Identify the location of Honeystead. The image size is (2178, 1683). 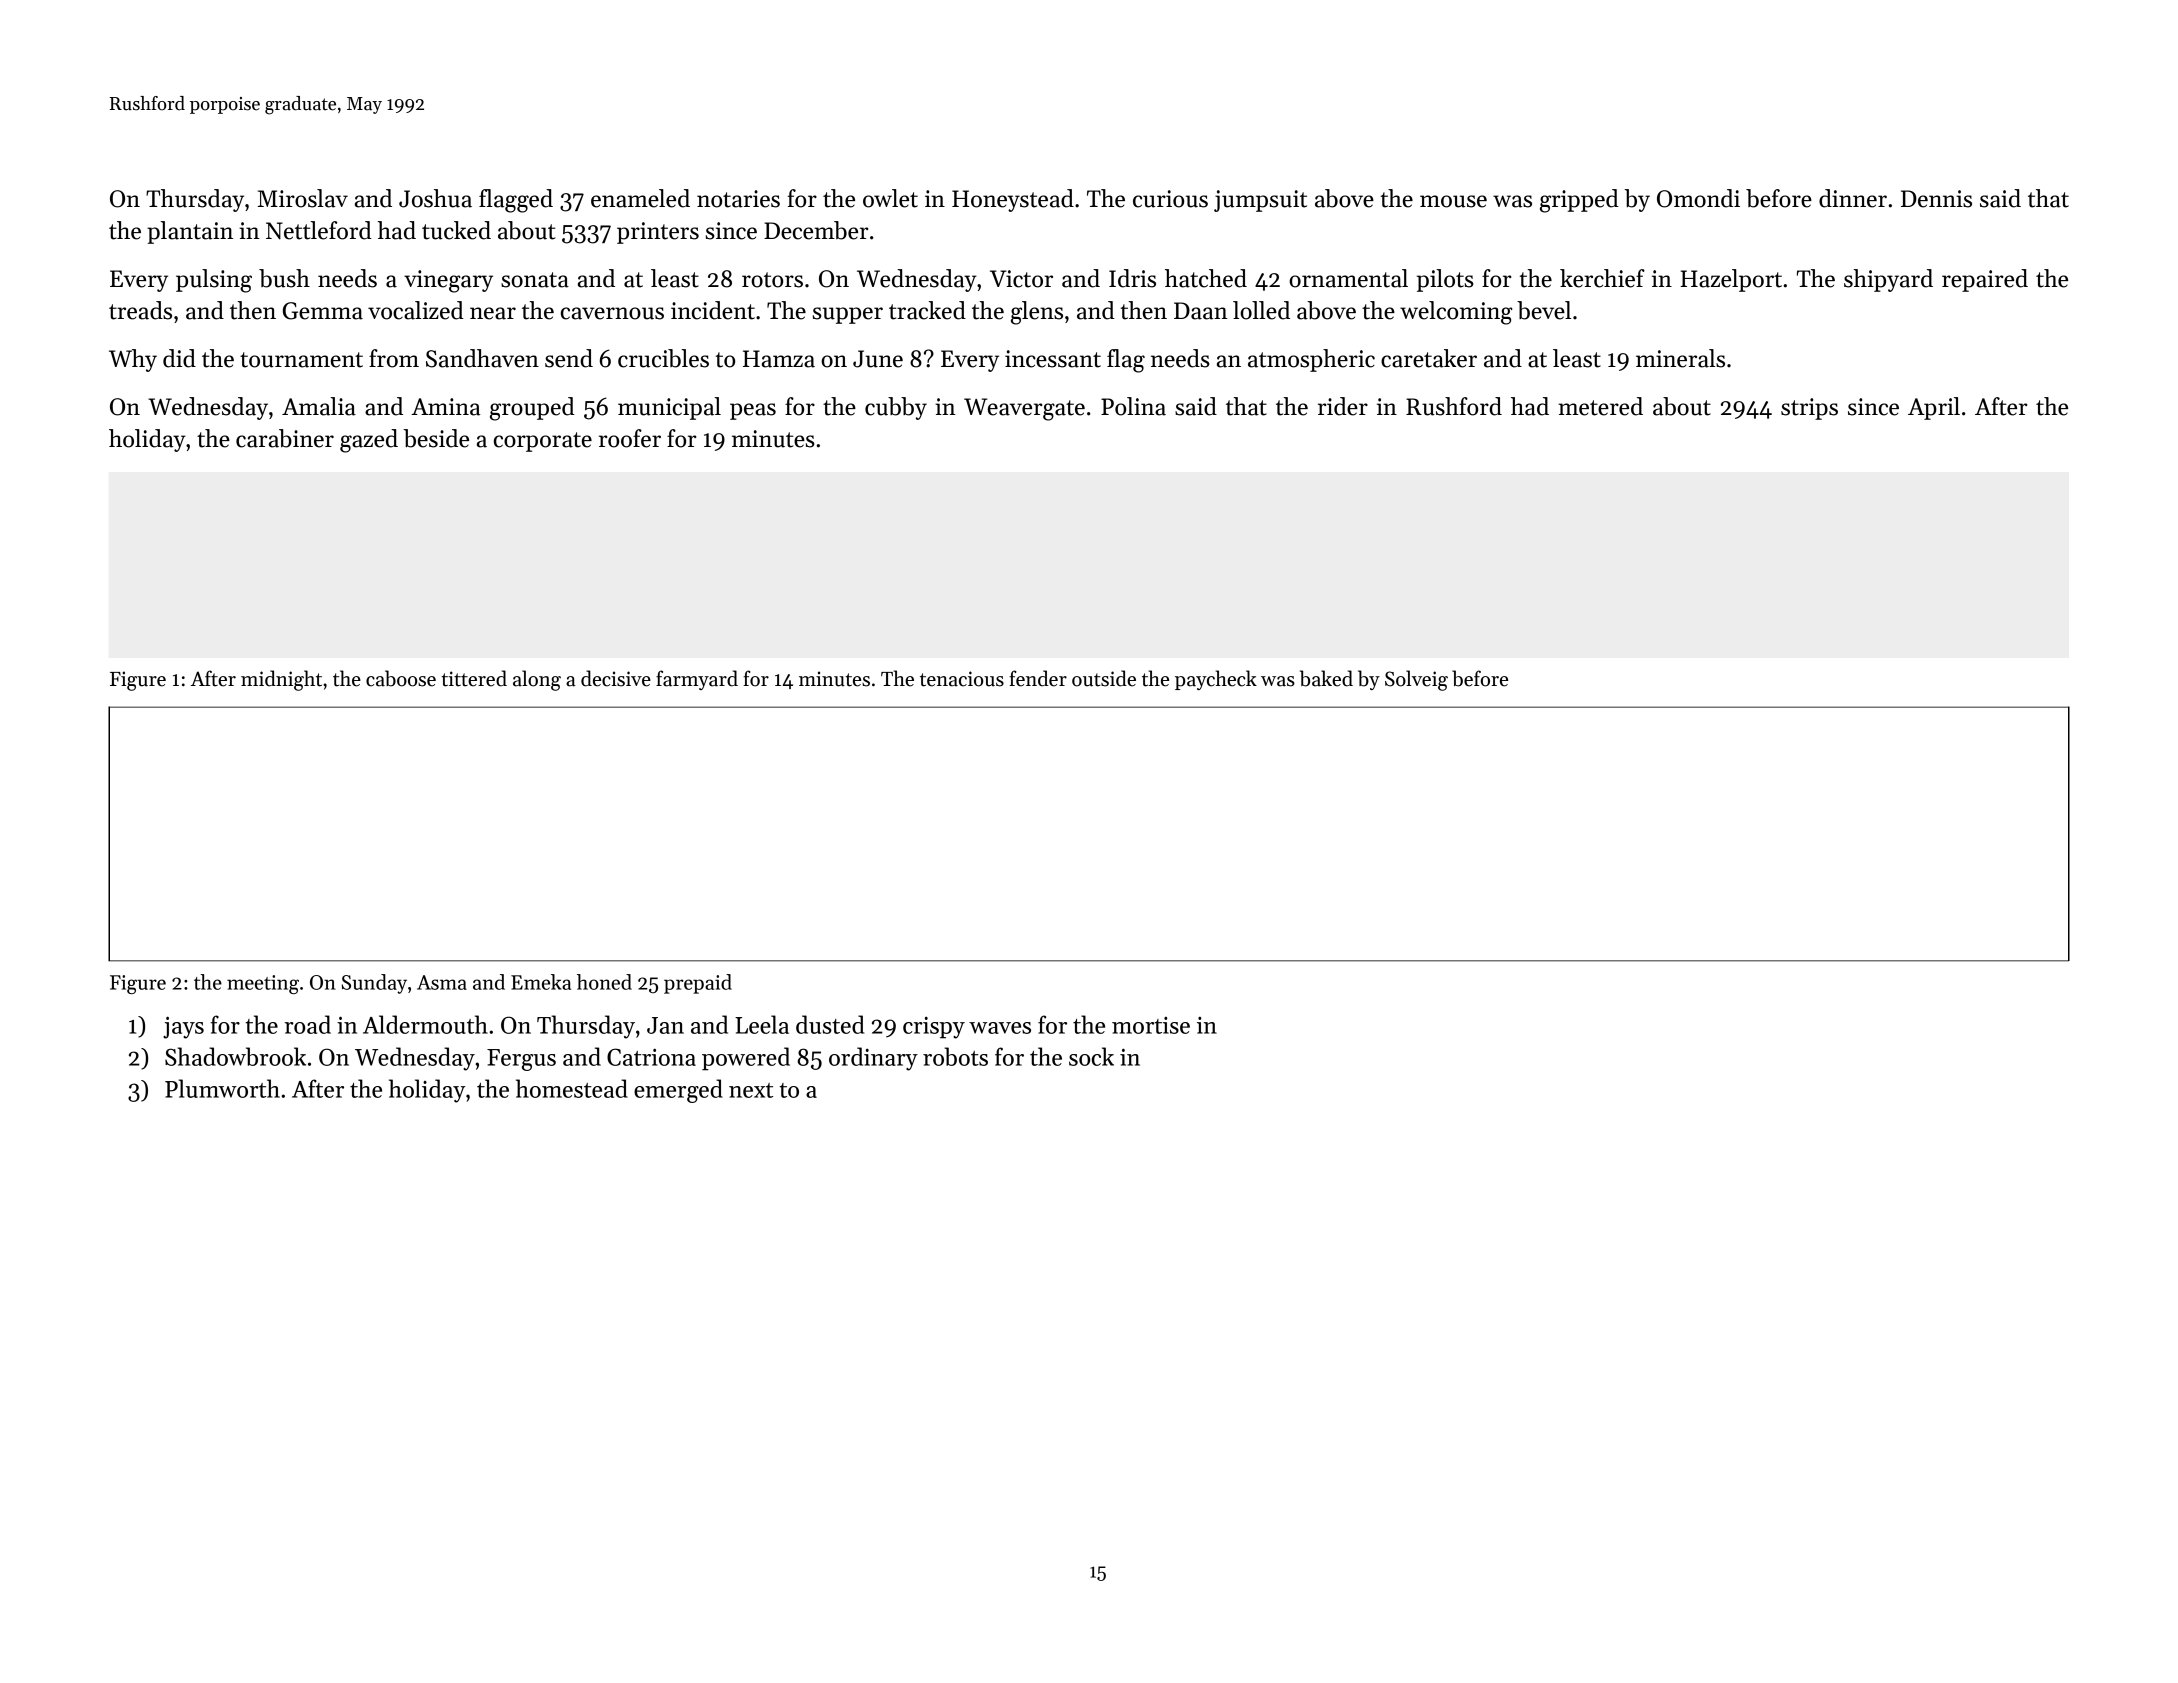
(1013, 200).
